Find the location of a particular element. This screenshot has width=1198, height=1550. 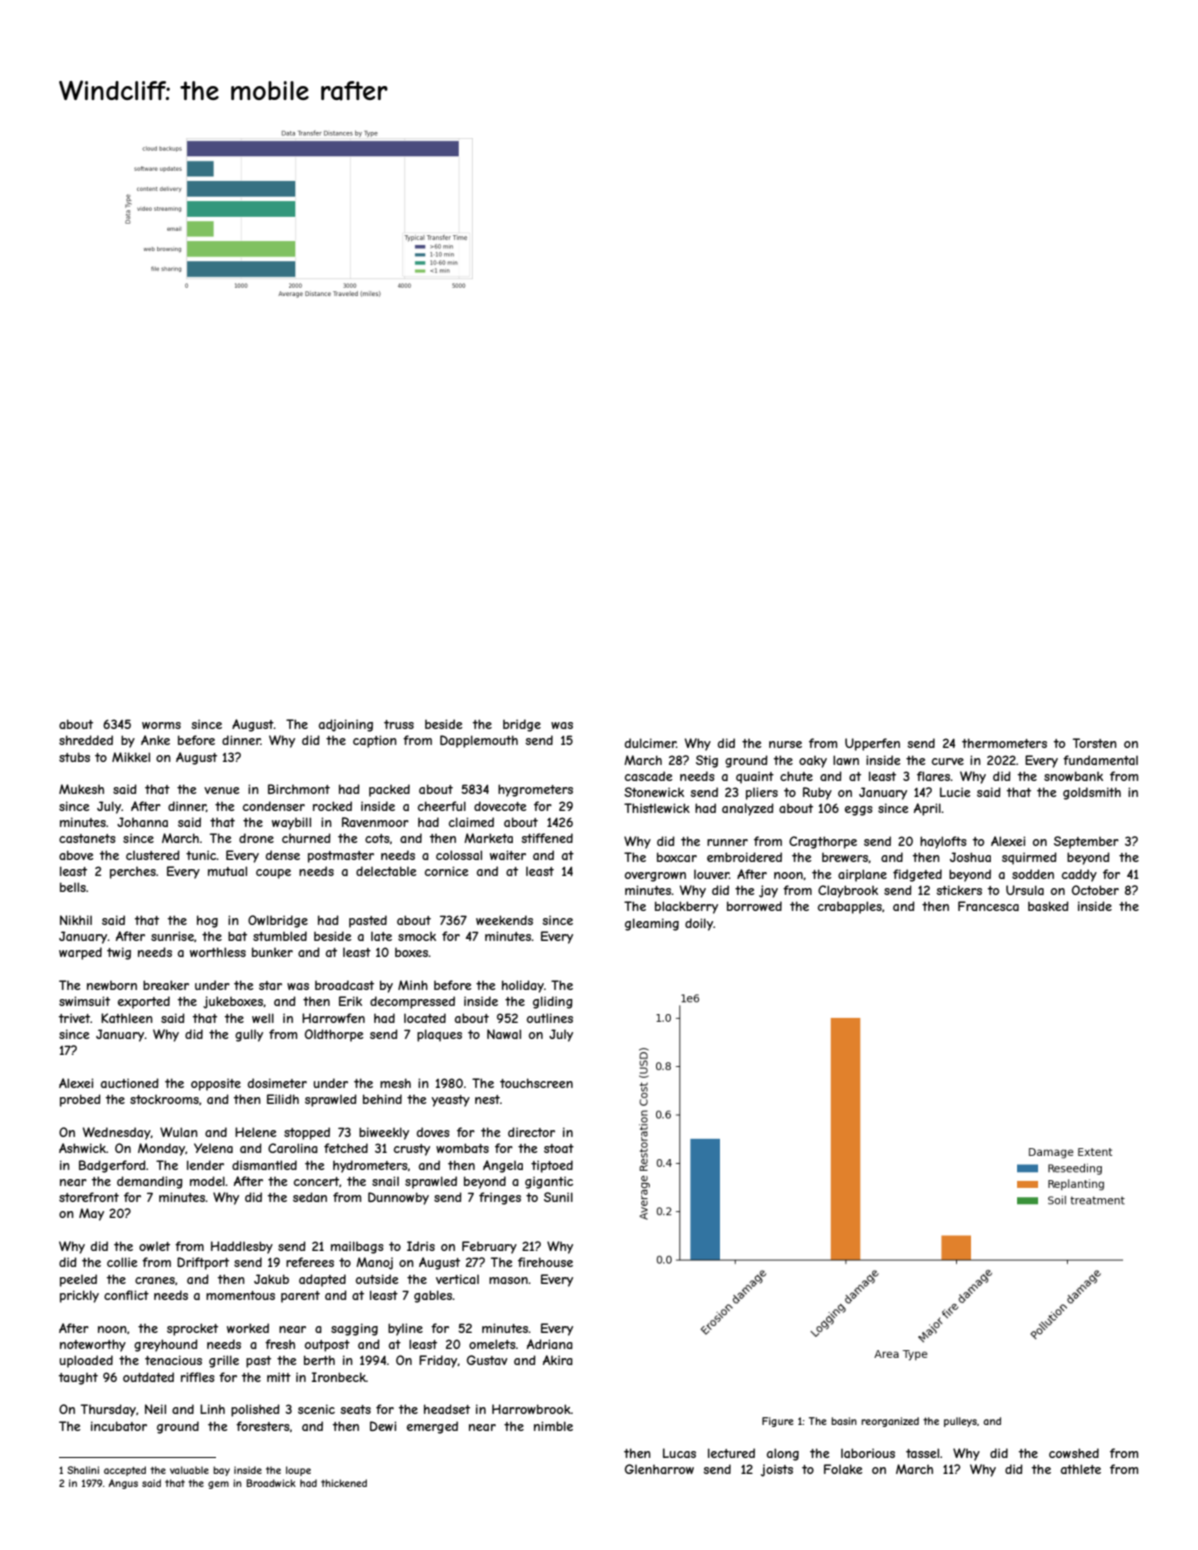

blackberry is located at coordinates (686, 907).
